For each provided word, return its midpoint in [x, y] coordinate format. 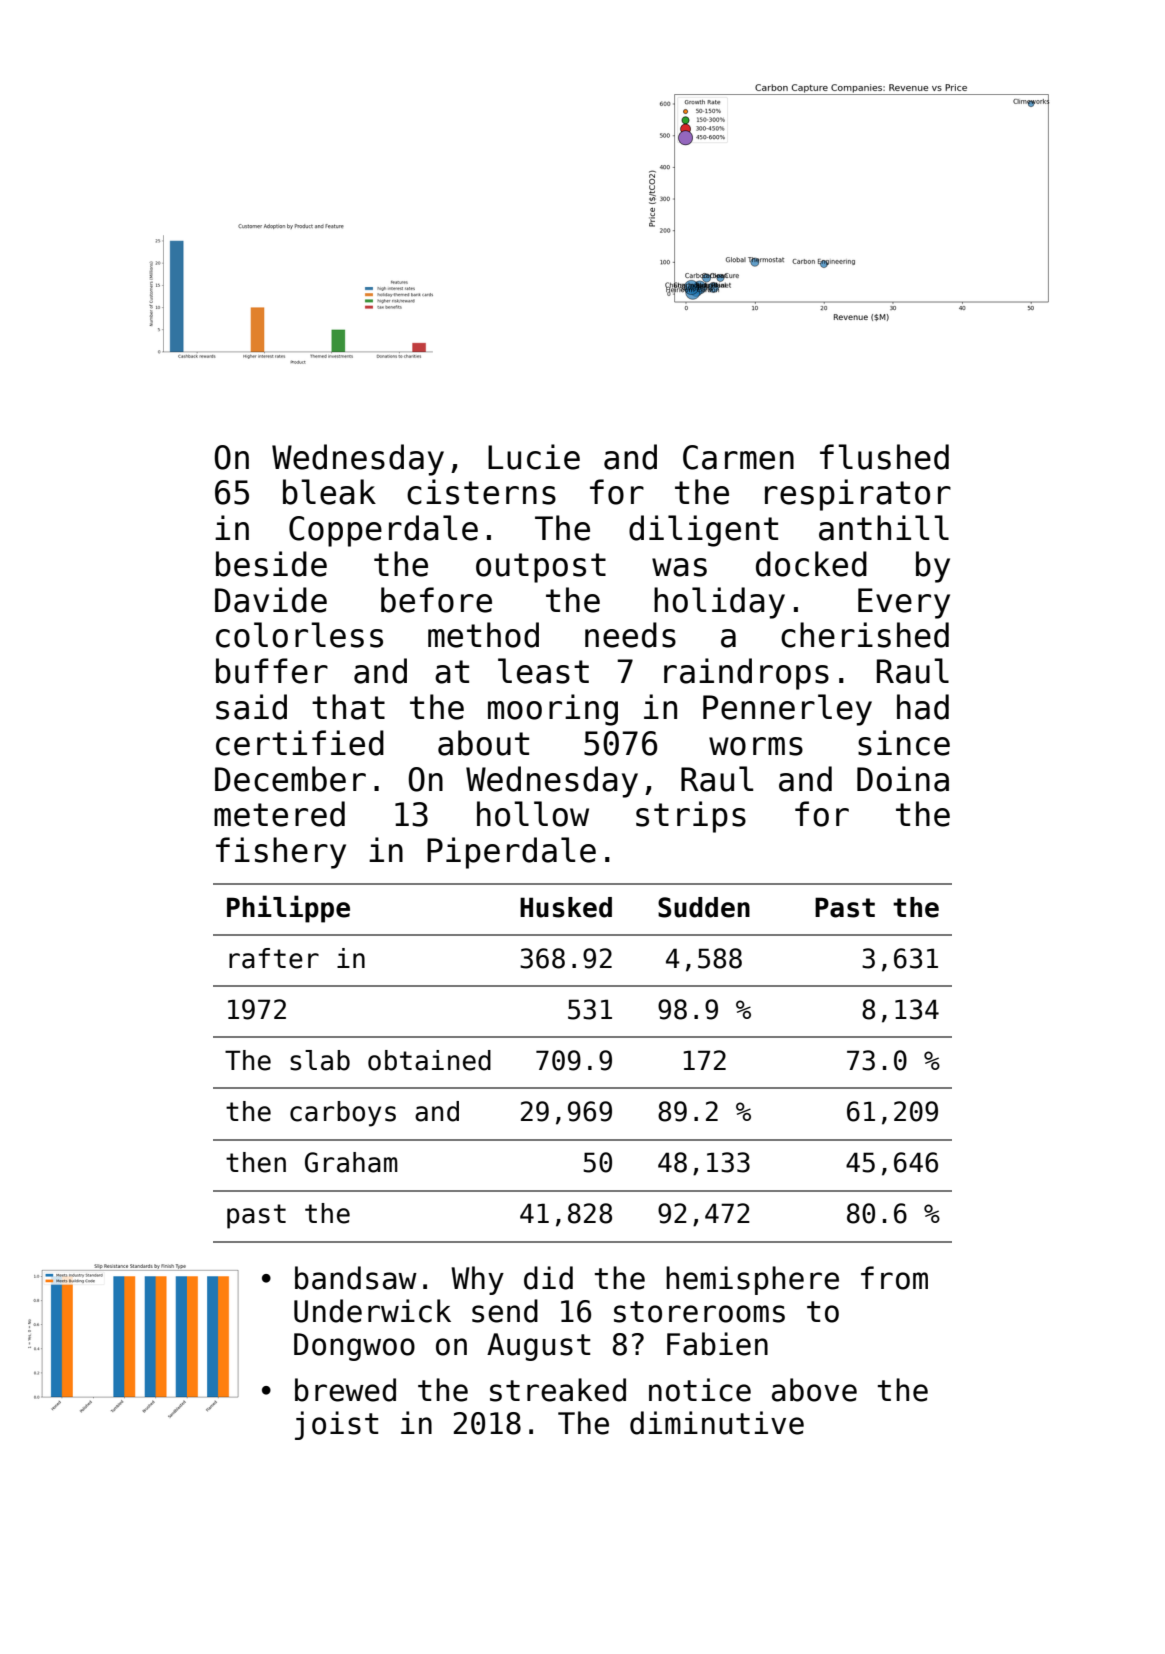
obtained [429, 1060]
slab [320, 1060]
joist [336, 1425]
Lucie [534, 457]
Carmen [738, 457]
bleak [329, 492]
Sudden [704, 907]
